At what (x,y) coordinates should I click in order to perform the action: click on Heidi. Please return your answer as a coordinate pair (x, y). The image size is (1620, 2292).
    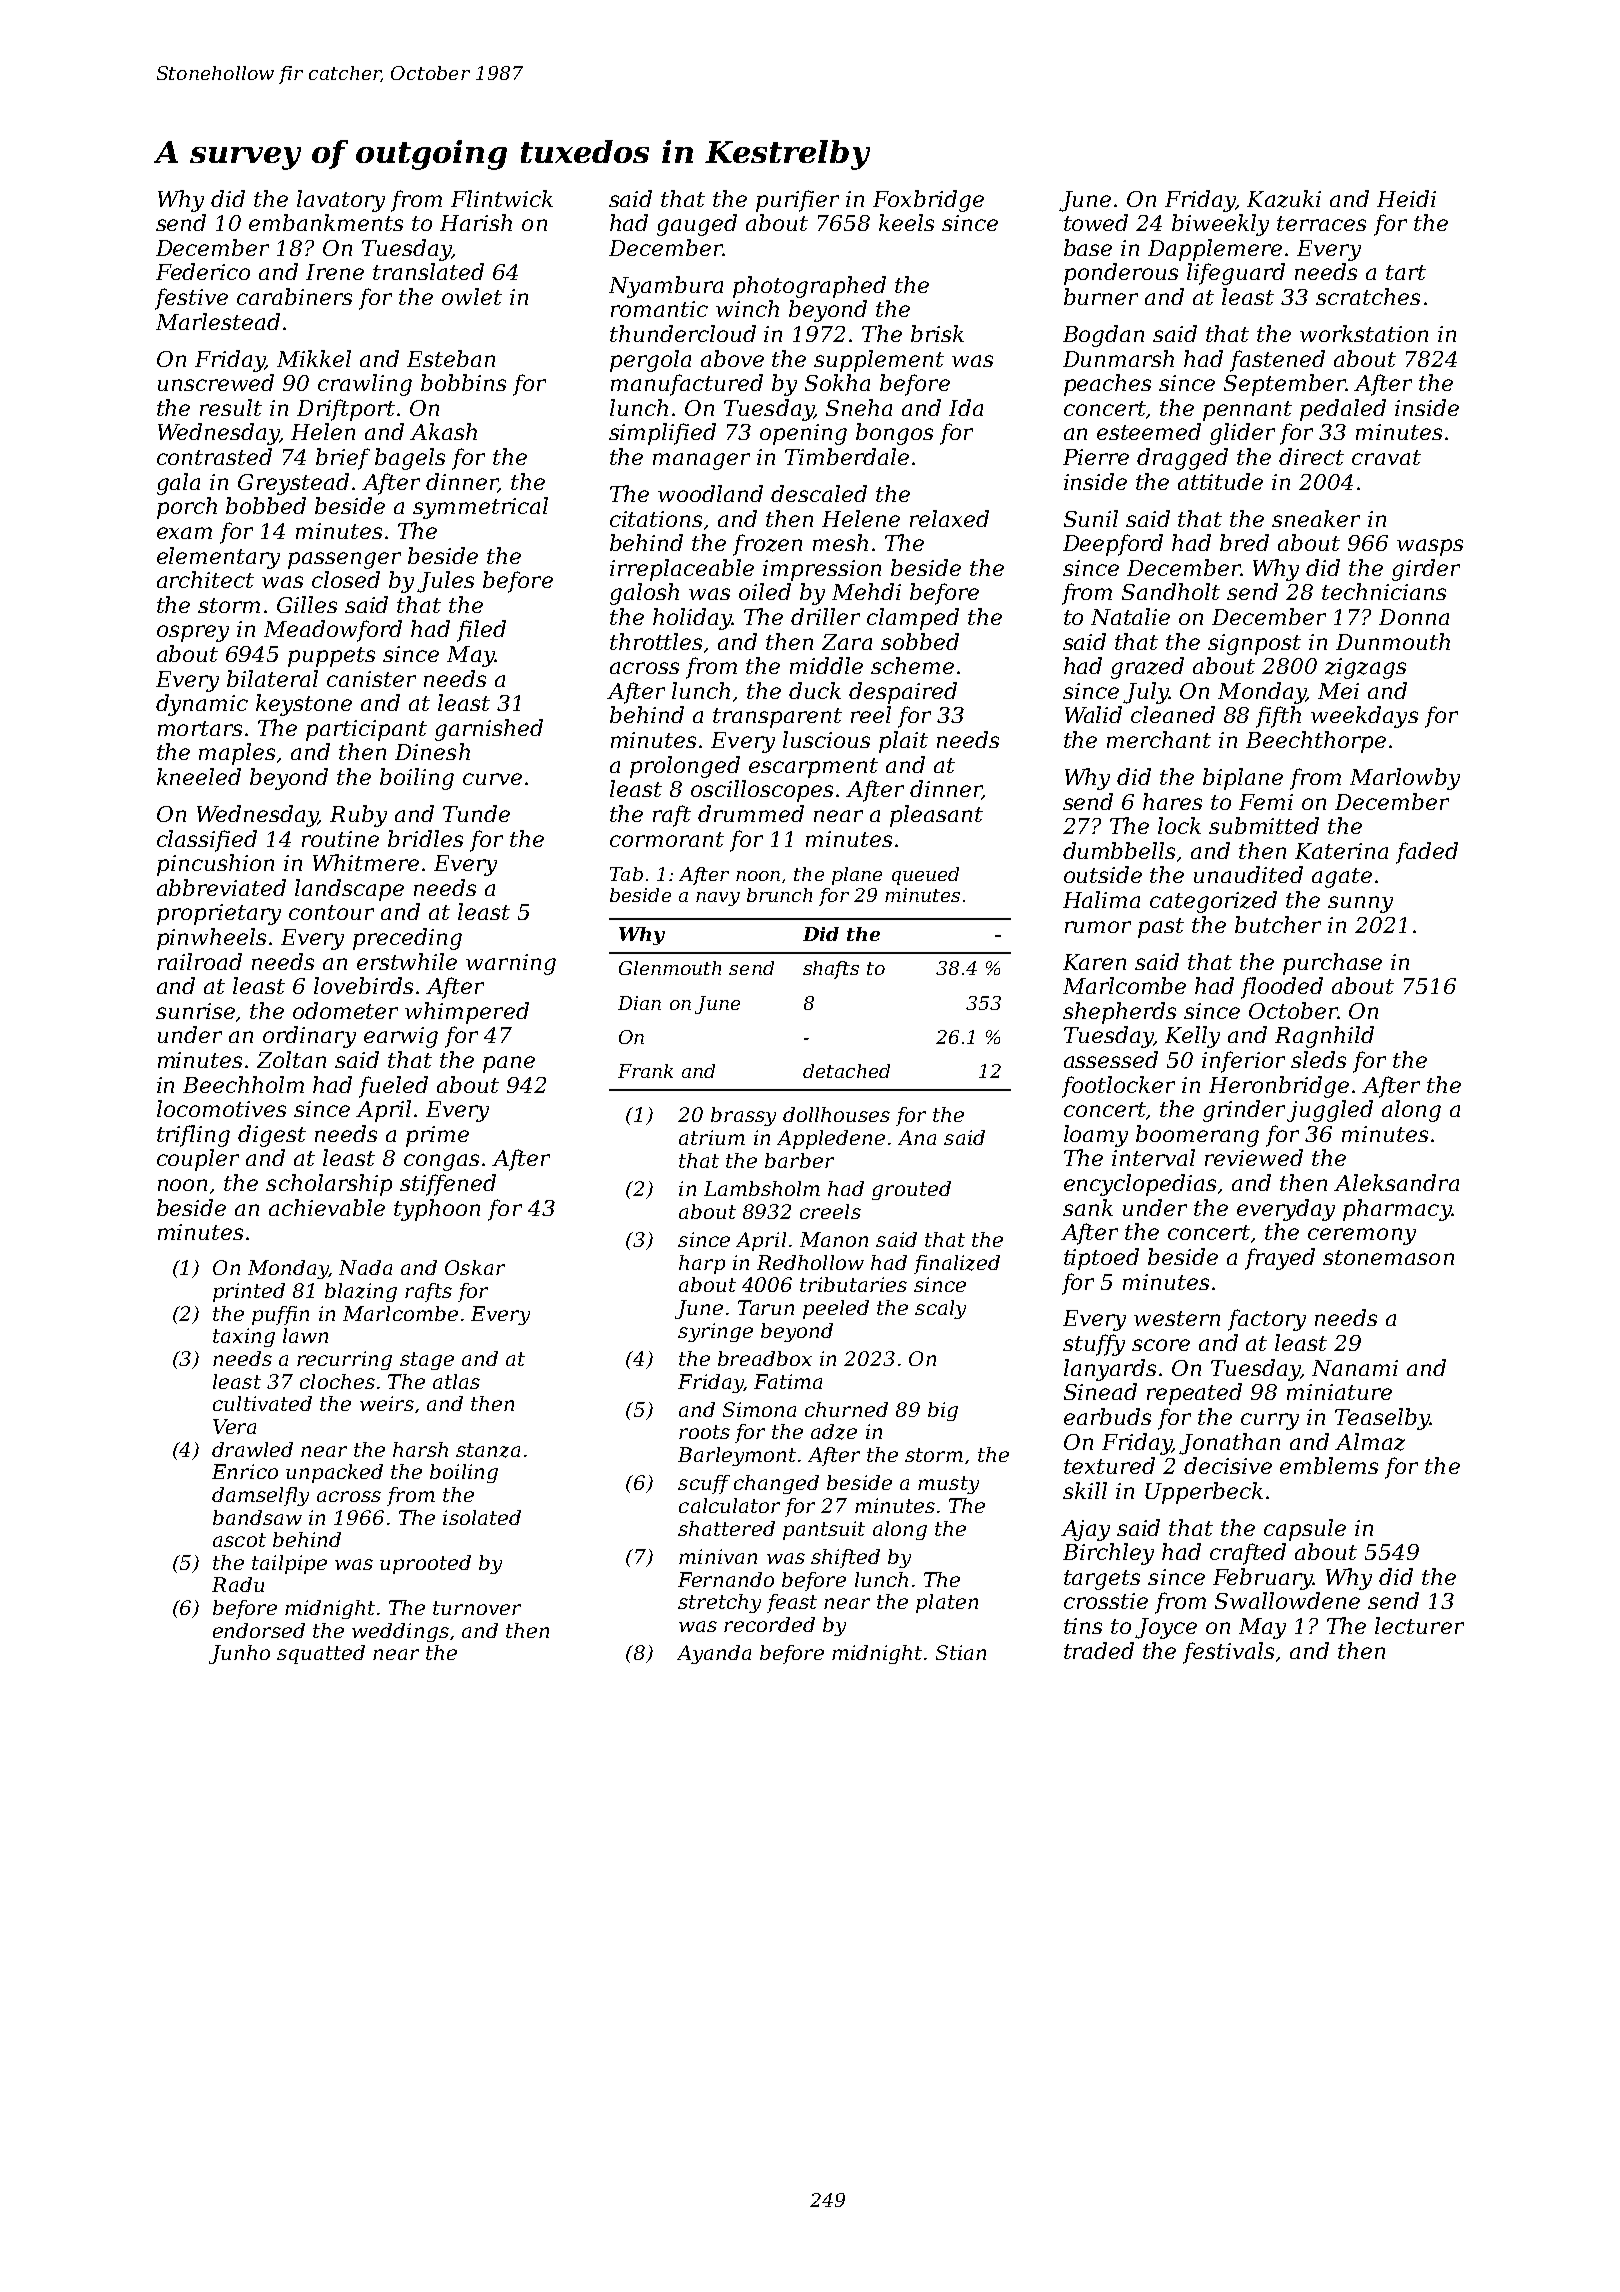
    Looking at the image, I should click on (1406, 198).
